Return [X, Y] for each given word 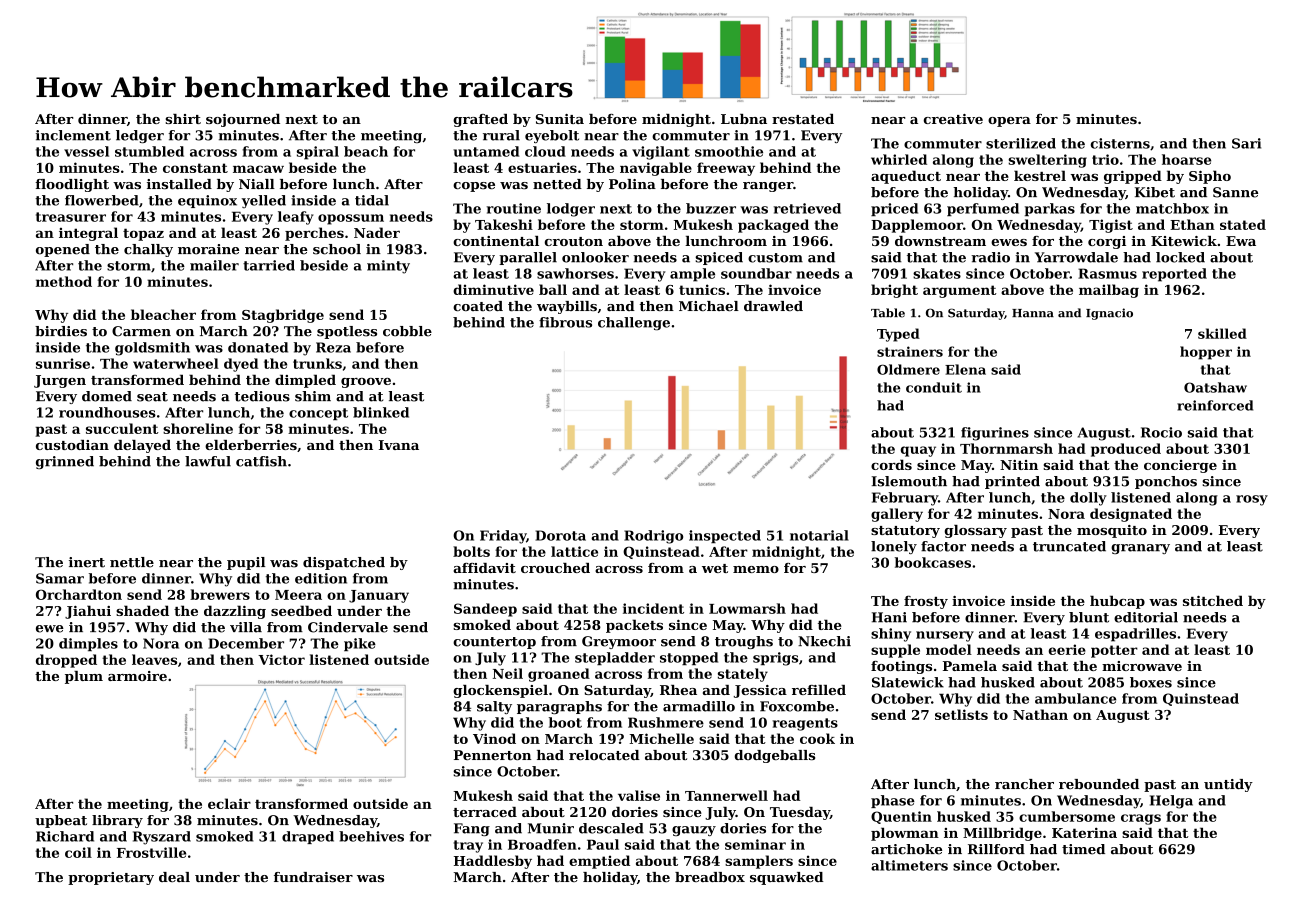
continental [496, 241]
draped [308, 837]
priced [894, 209]
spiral [318, 153]
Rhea [678, 690]
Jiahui [88, 612]
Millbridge [1002, 834]
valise [639, 795]
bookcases [933, 562]
